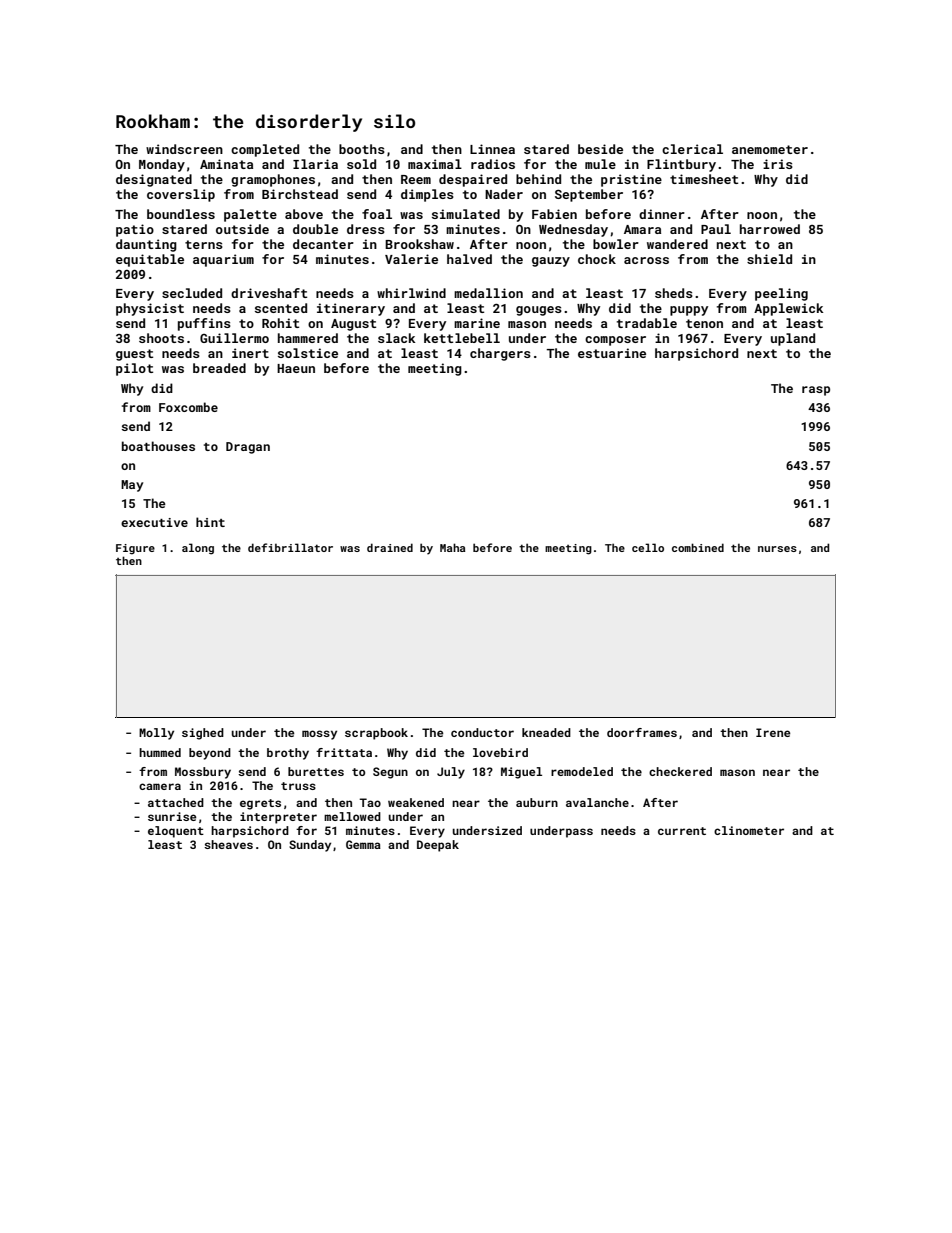 The width and height of the page is (952, 1233). Describe the element at coordinates (146, 245) in the page. I see `daunting` at that location.
